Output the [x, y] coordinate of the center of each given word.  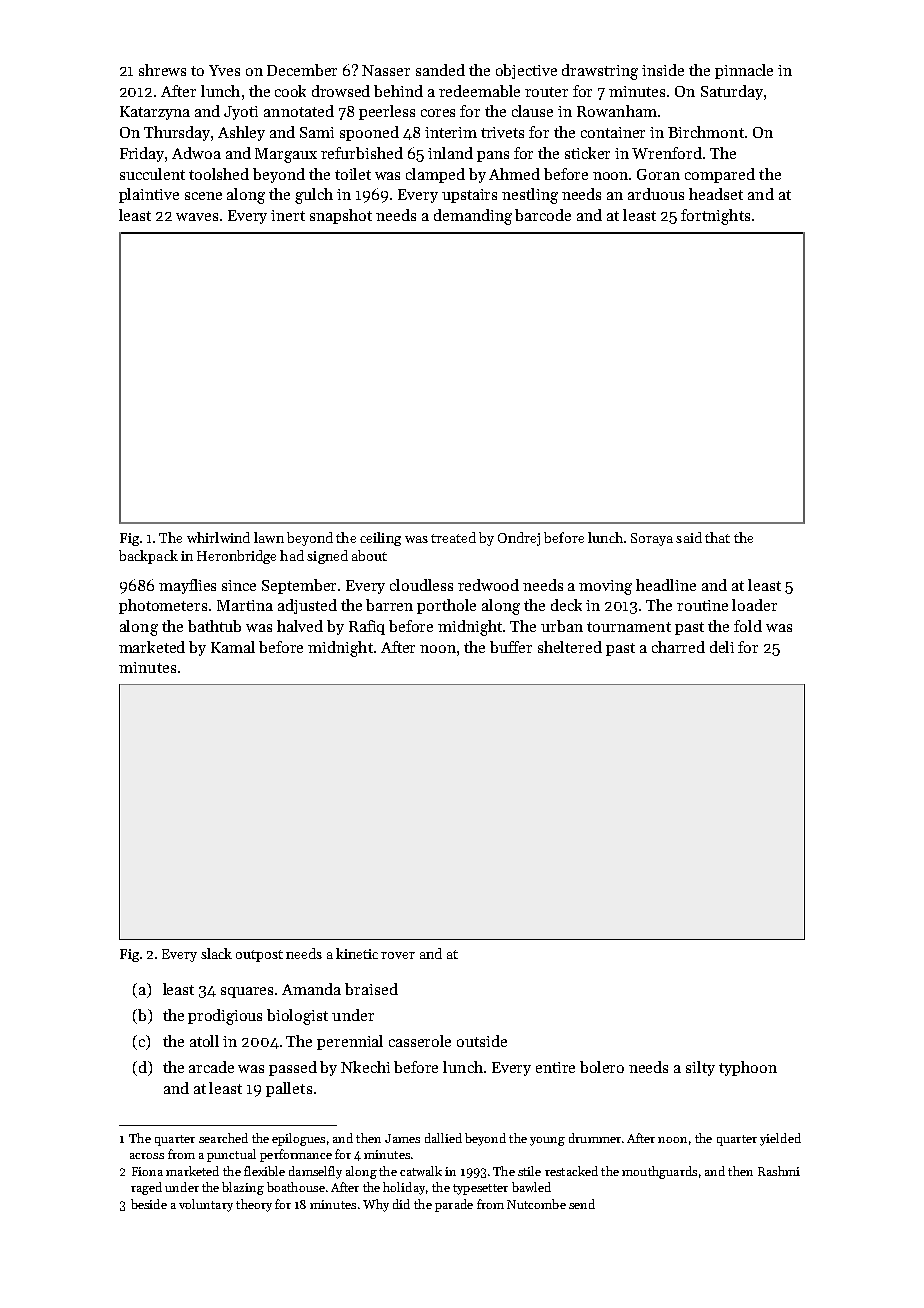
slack [216, 953]
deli [722, 647]
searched [223, 1138]
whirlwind [218, 537]
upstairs [469, 196]
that [717, 537]
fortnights [715, 217]
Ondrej [519, 539]
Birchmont [706, 132]
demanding [473, 217]
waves [197, 217]
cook [290, 91]
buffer [511, 647]
